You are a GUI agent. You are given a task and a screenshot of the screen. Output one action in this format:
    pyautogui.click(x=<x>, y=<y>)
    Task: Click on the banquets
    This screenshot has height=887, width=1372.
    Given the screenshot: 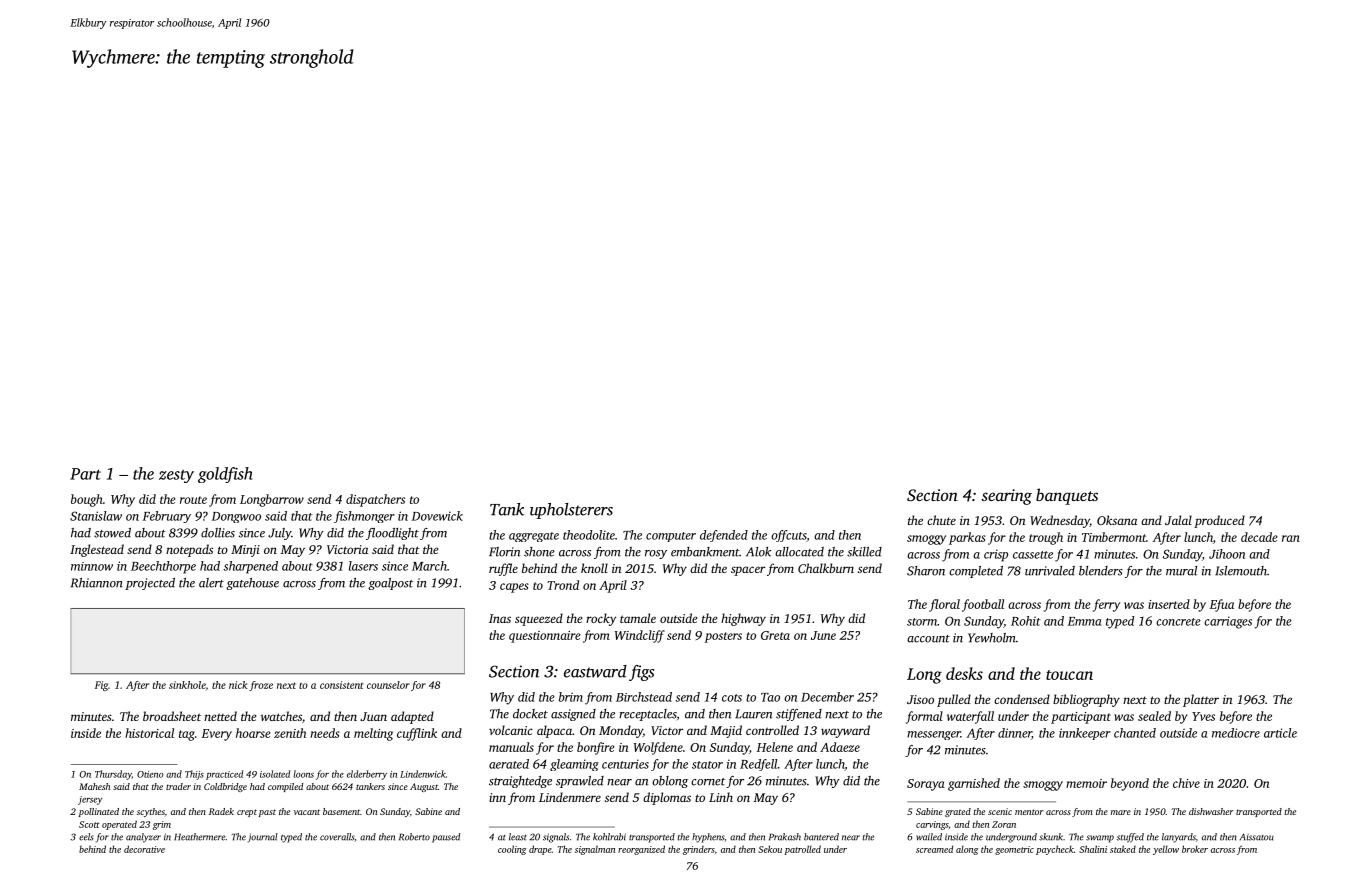 What is the action you would take?
    pyautogui.click(x=1067, y=496)
